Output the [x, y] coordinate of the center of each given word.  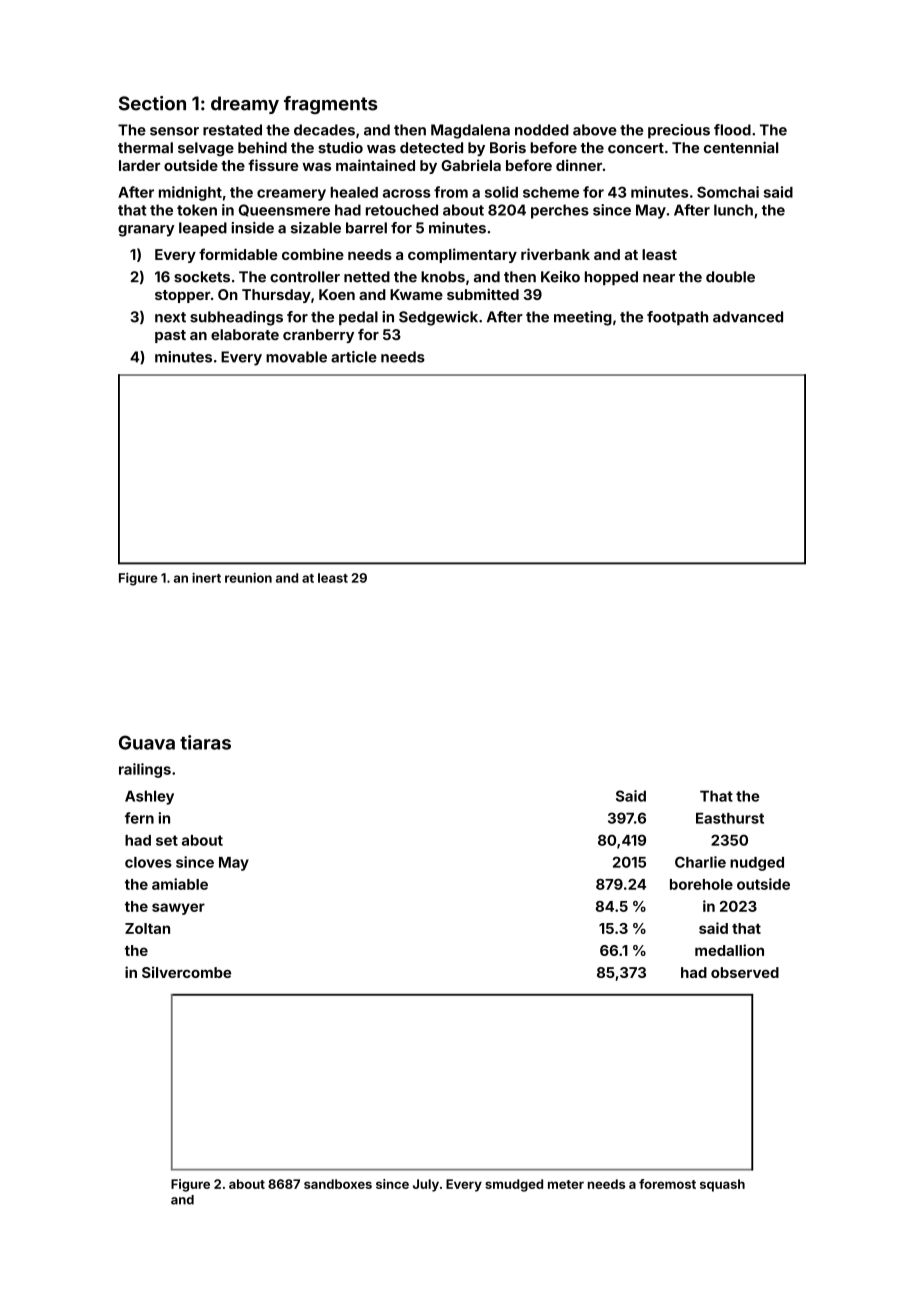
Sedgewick [438, 318]
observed [745, 972]
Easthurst [730, 818]
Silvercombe [186, 972]
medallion [729, 950]
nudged [757, 864]
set [167, 840]
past [170, 336]
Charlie [700, 862]
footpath [677, 318]
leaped [203, 229]
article [354, 357]
